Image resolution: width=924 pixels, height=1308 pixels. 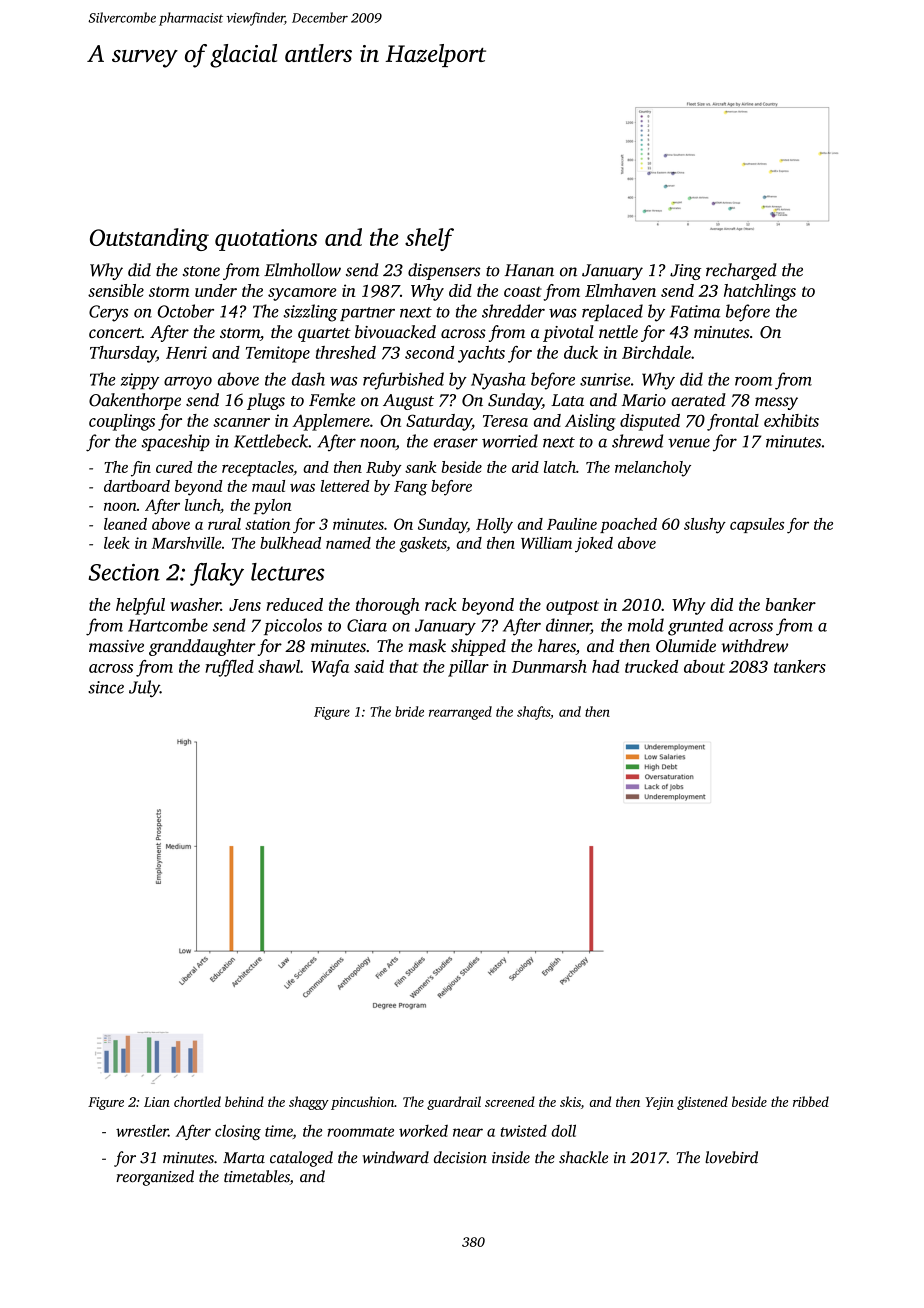 I want to click on reorganized, so click(x=155, y=1178).
